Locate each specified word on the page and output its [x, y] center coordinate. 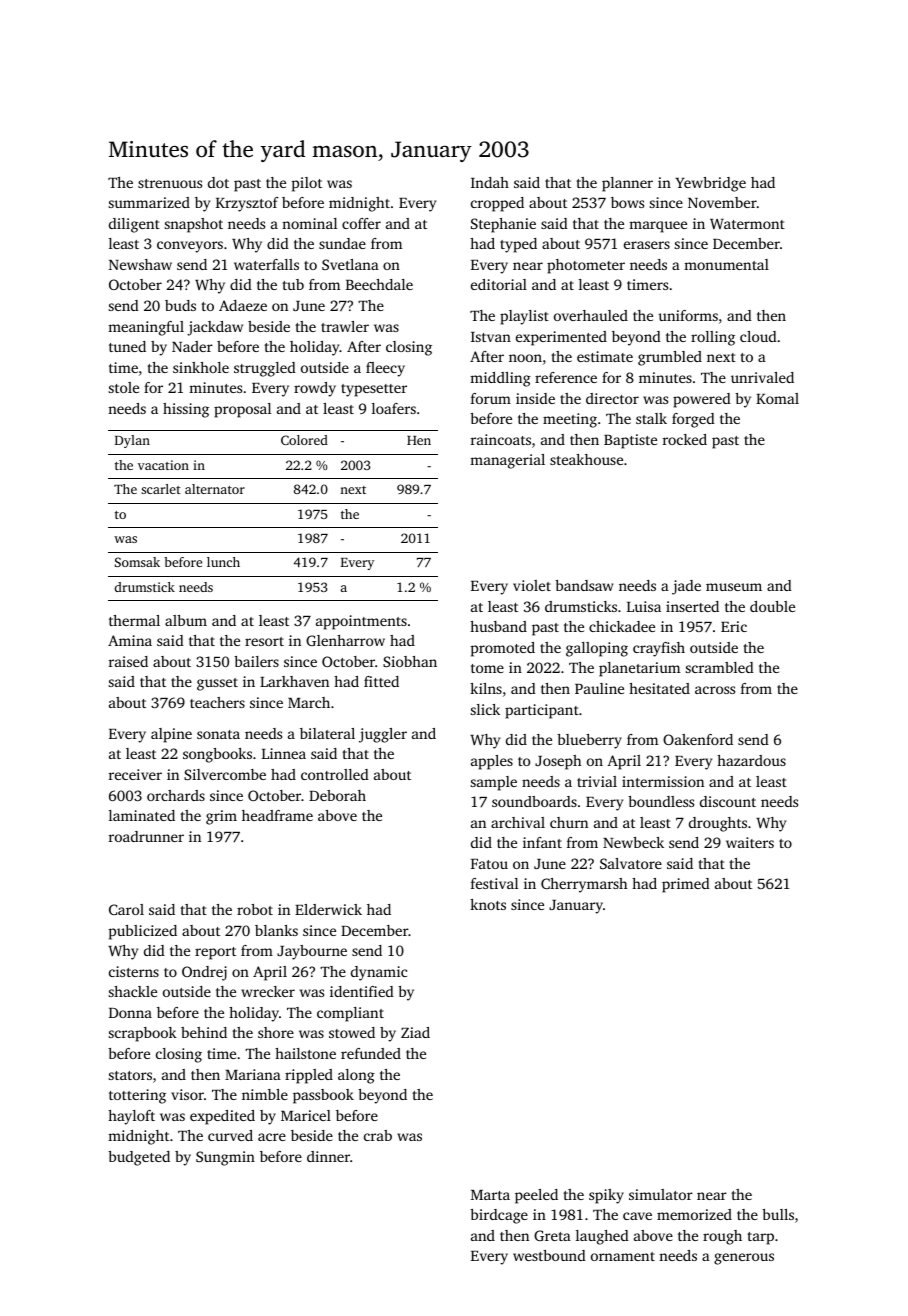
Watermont [747, 224]
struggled [265, 369]
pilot [307, 184]
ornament [623, 1256]
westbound [549, 1255]
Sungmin [225, 1158]
